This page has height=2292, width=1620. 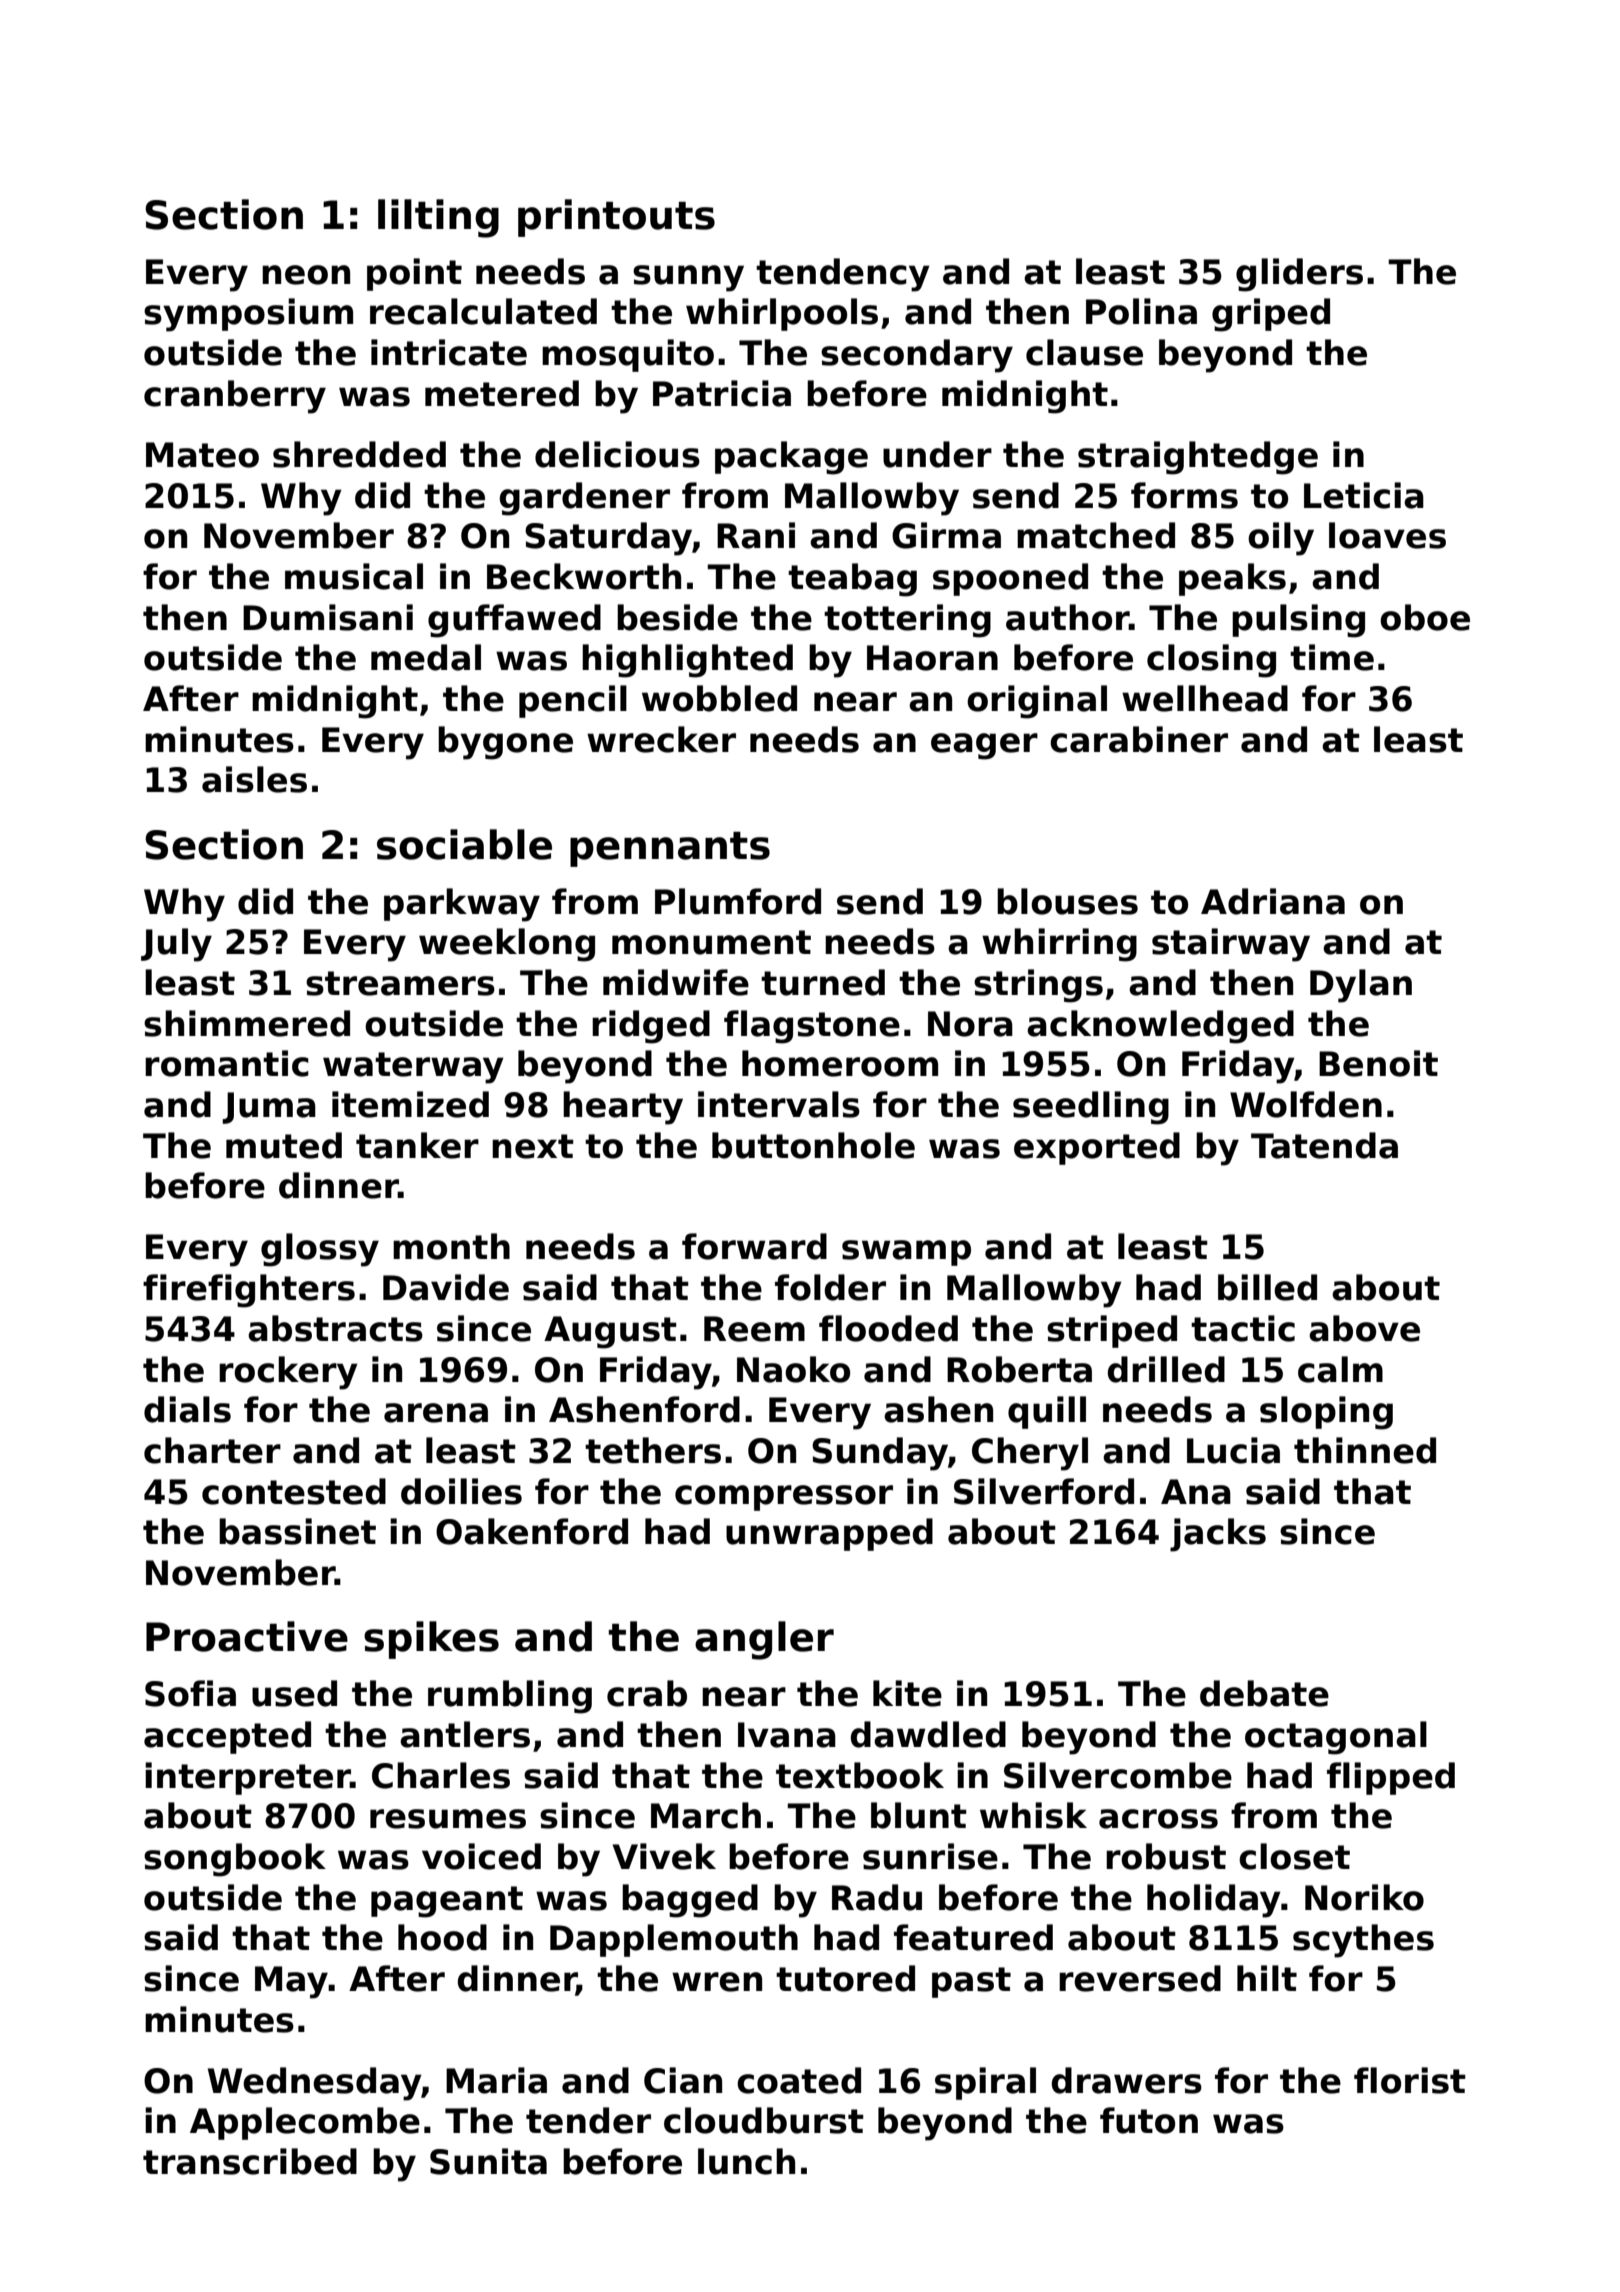 I want to click on seedling, so click(x=1091, y=1108).
